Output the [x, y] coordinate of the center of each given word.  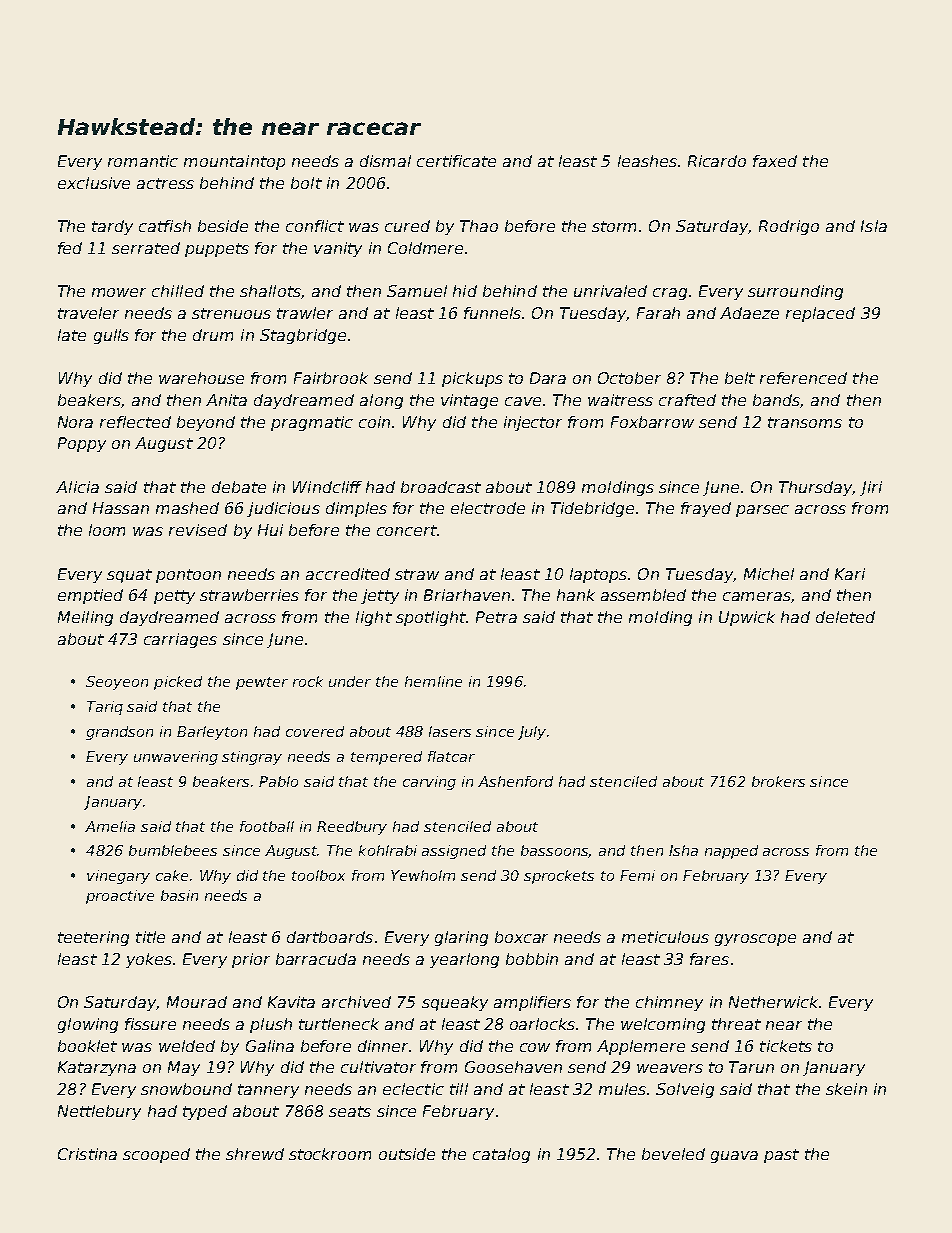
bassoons [555, 851]
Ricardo [717, 161]
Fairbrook [331, 378]
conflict [315, 226]
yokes [149, 960]
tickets [786, 1046]
